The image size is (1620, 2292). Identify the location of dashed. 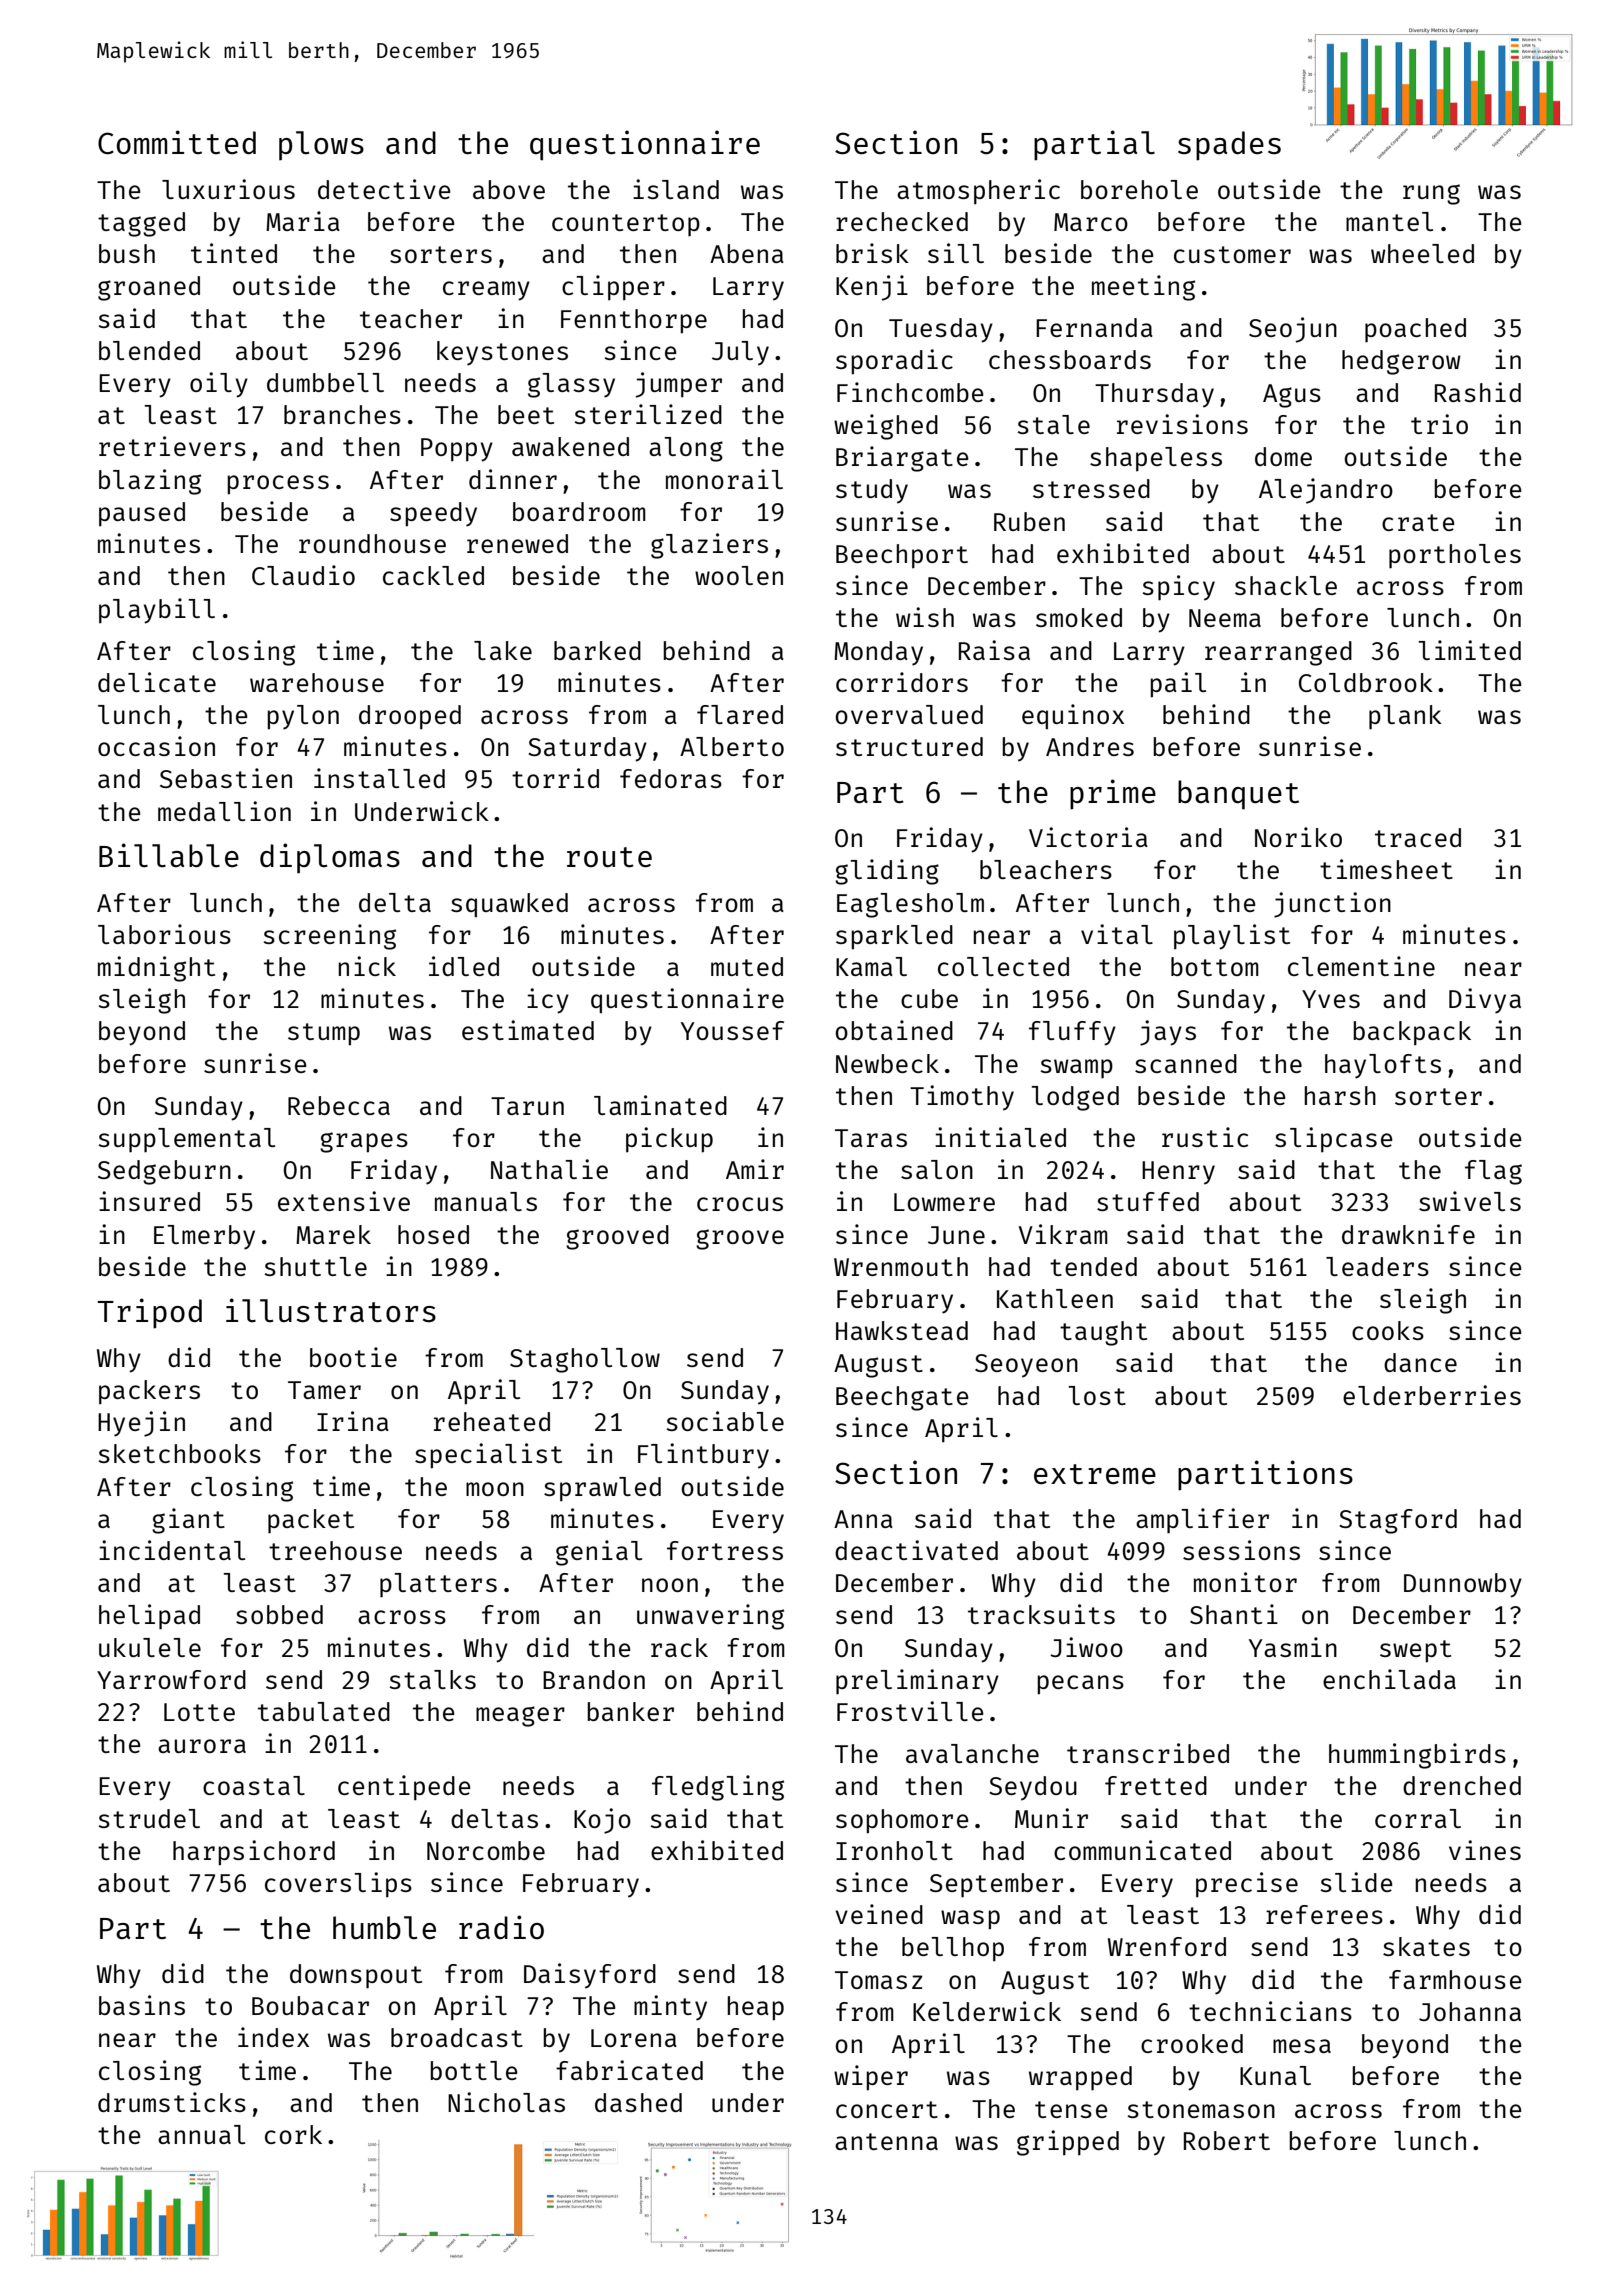
(638, 2102).
